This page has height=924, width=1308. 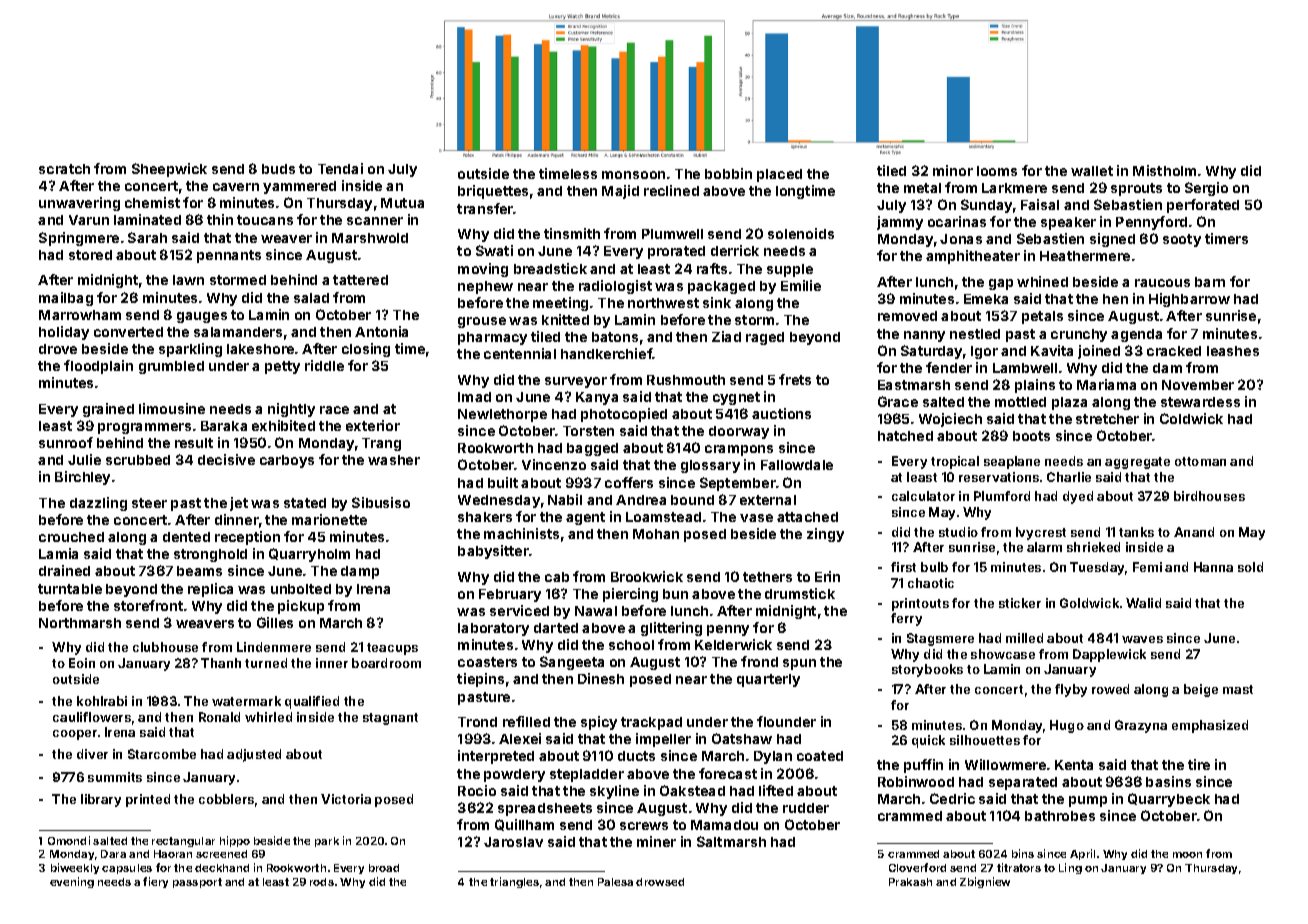 What do you see at coordinates (1069, 477) in the page?
I see `Charlie` at bounding box center [1069, 477].
